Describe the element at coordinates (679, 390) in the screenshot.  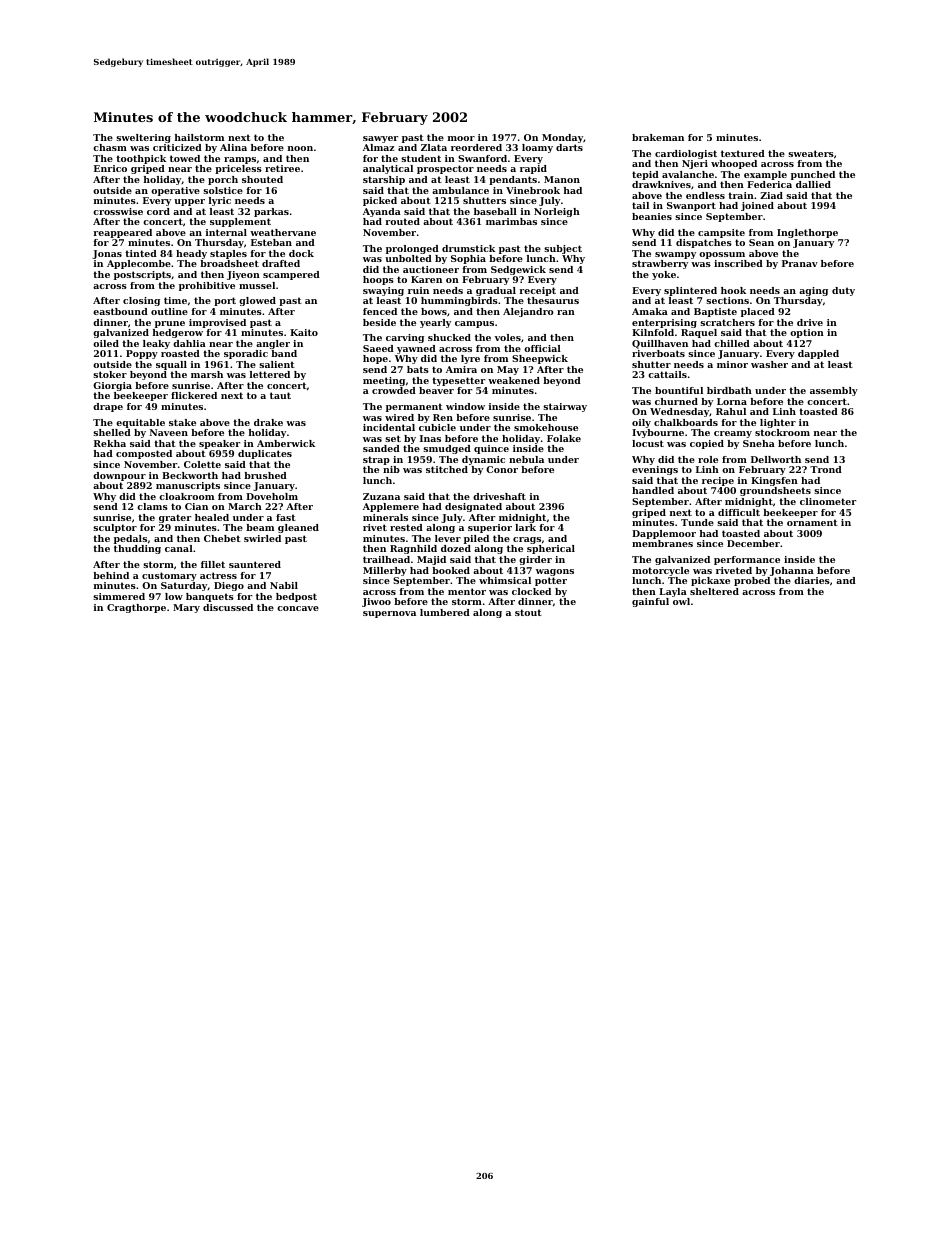
I see `bountiful` at that location.
